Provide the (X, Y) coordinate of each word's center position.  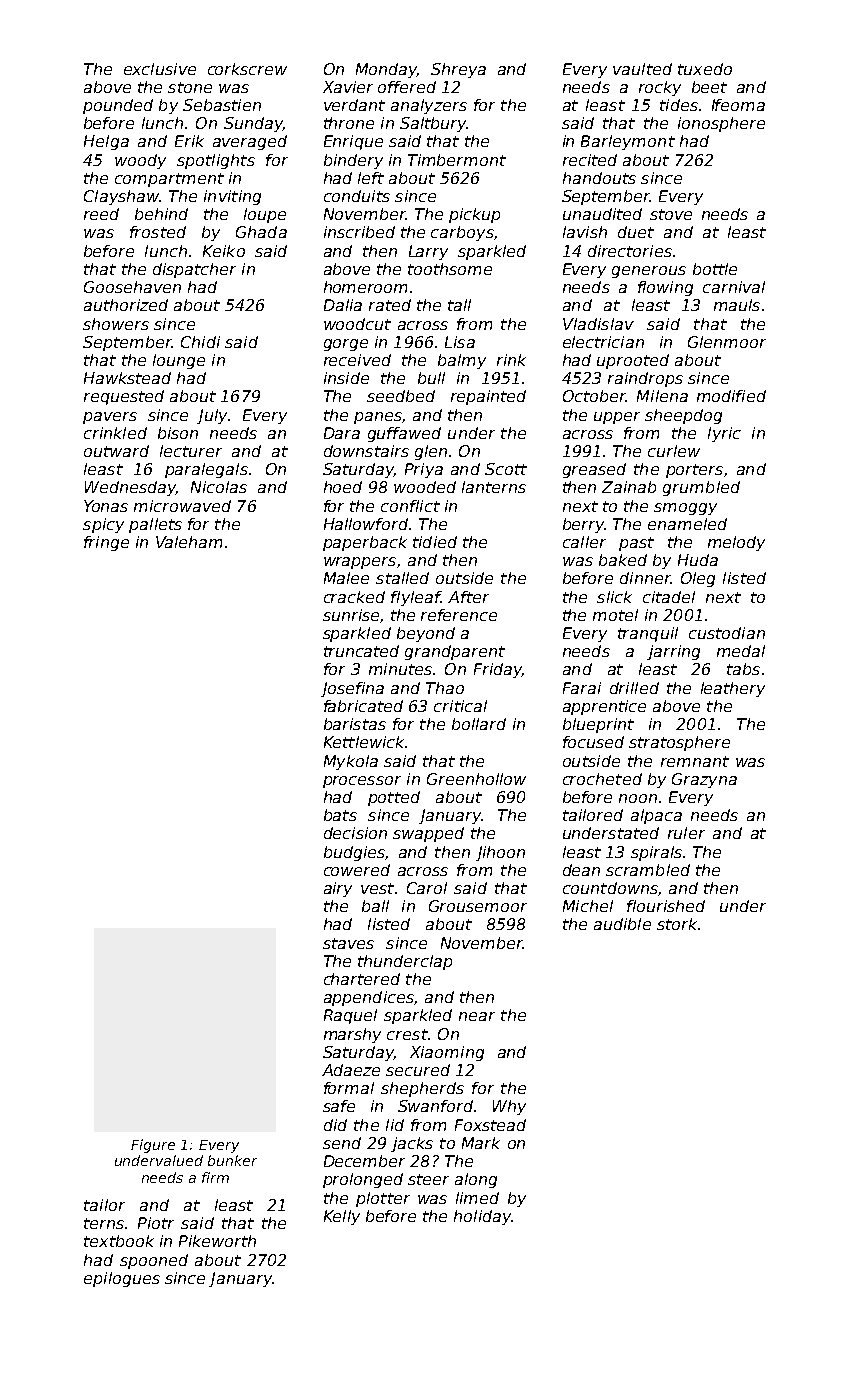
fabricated (363, 706)
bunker (232, 1160)
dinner (645, 578)
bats (340, 815)
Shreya (458, 70)
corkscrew (247, 69)
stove (671, 214)
